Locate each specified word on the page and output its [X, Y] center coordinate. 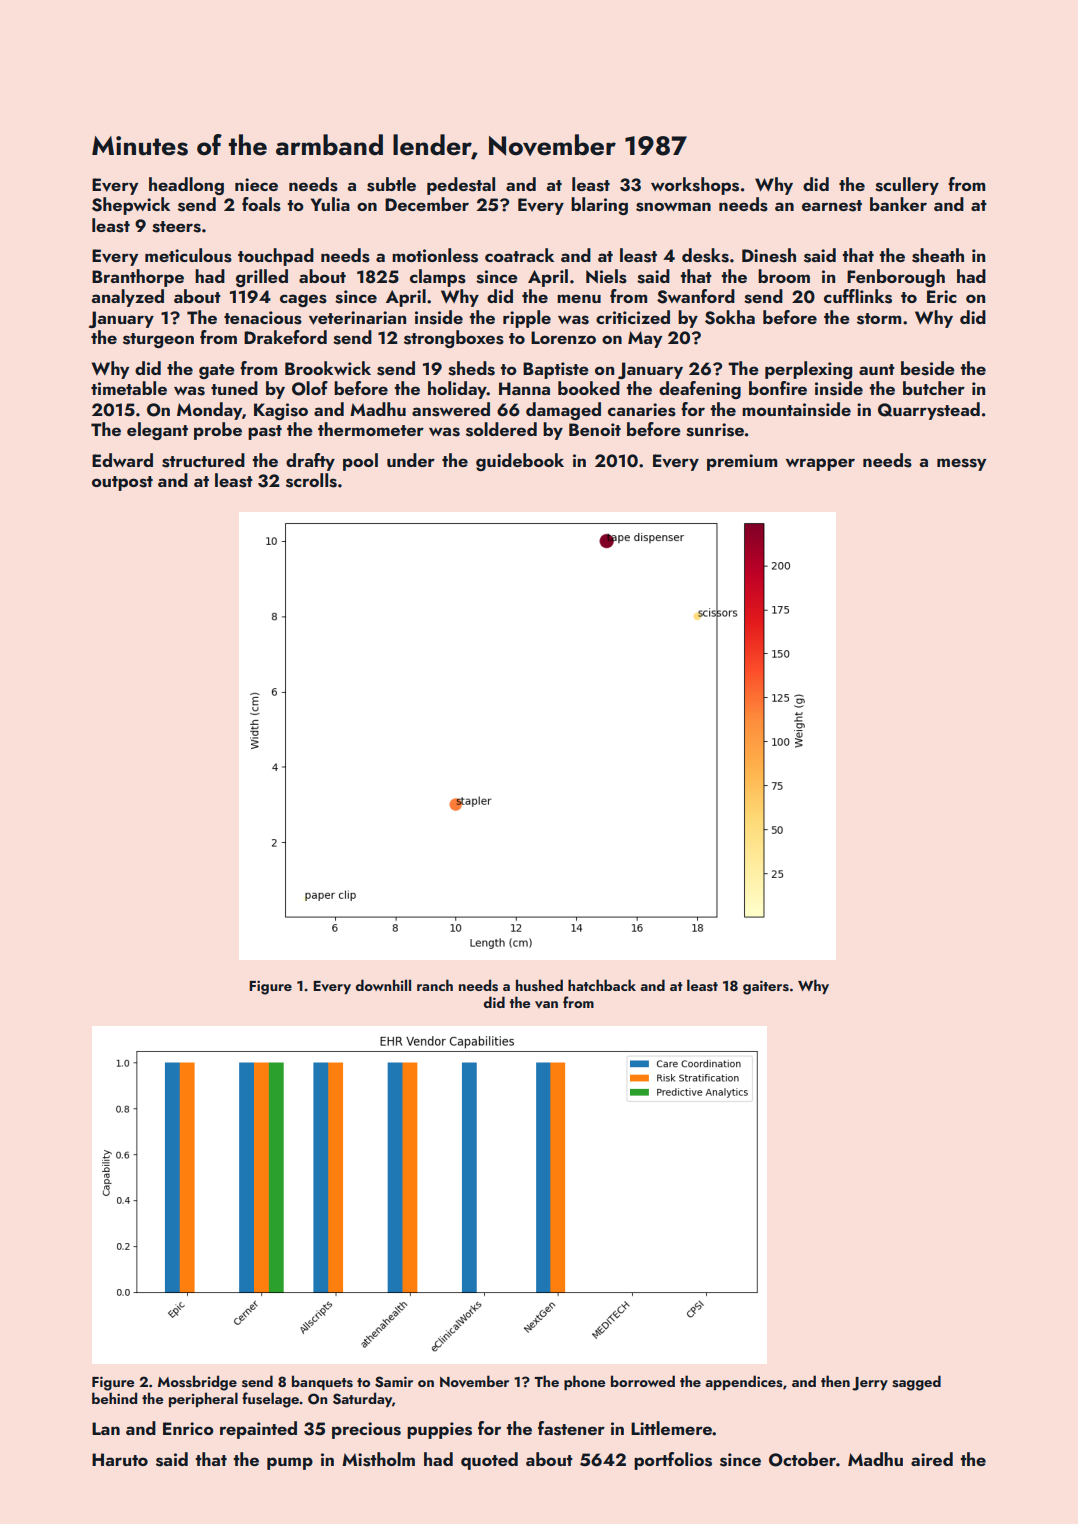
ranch [435, 985]
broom [784, 276]
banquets [322, 1382]
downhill [383, 985]
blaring [599, 206]
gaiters [766, 987]
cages [303, 300]
